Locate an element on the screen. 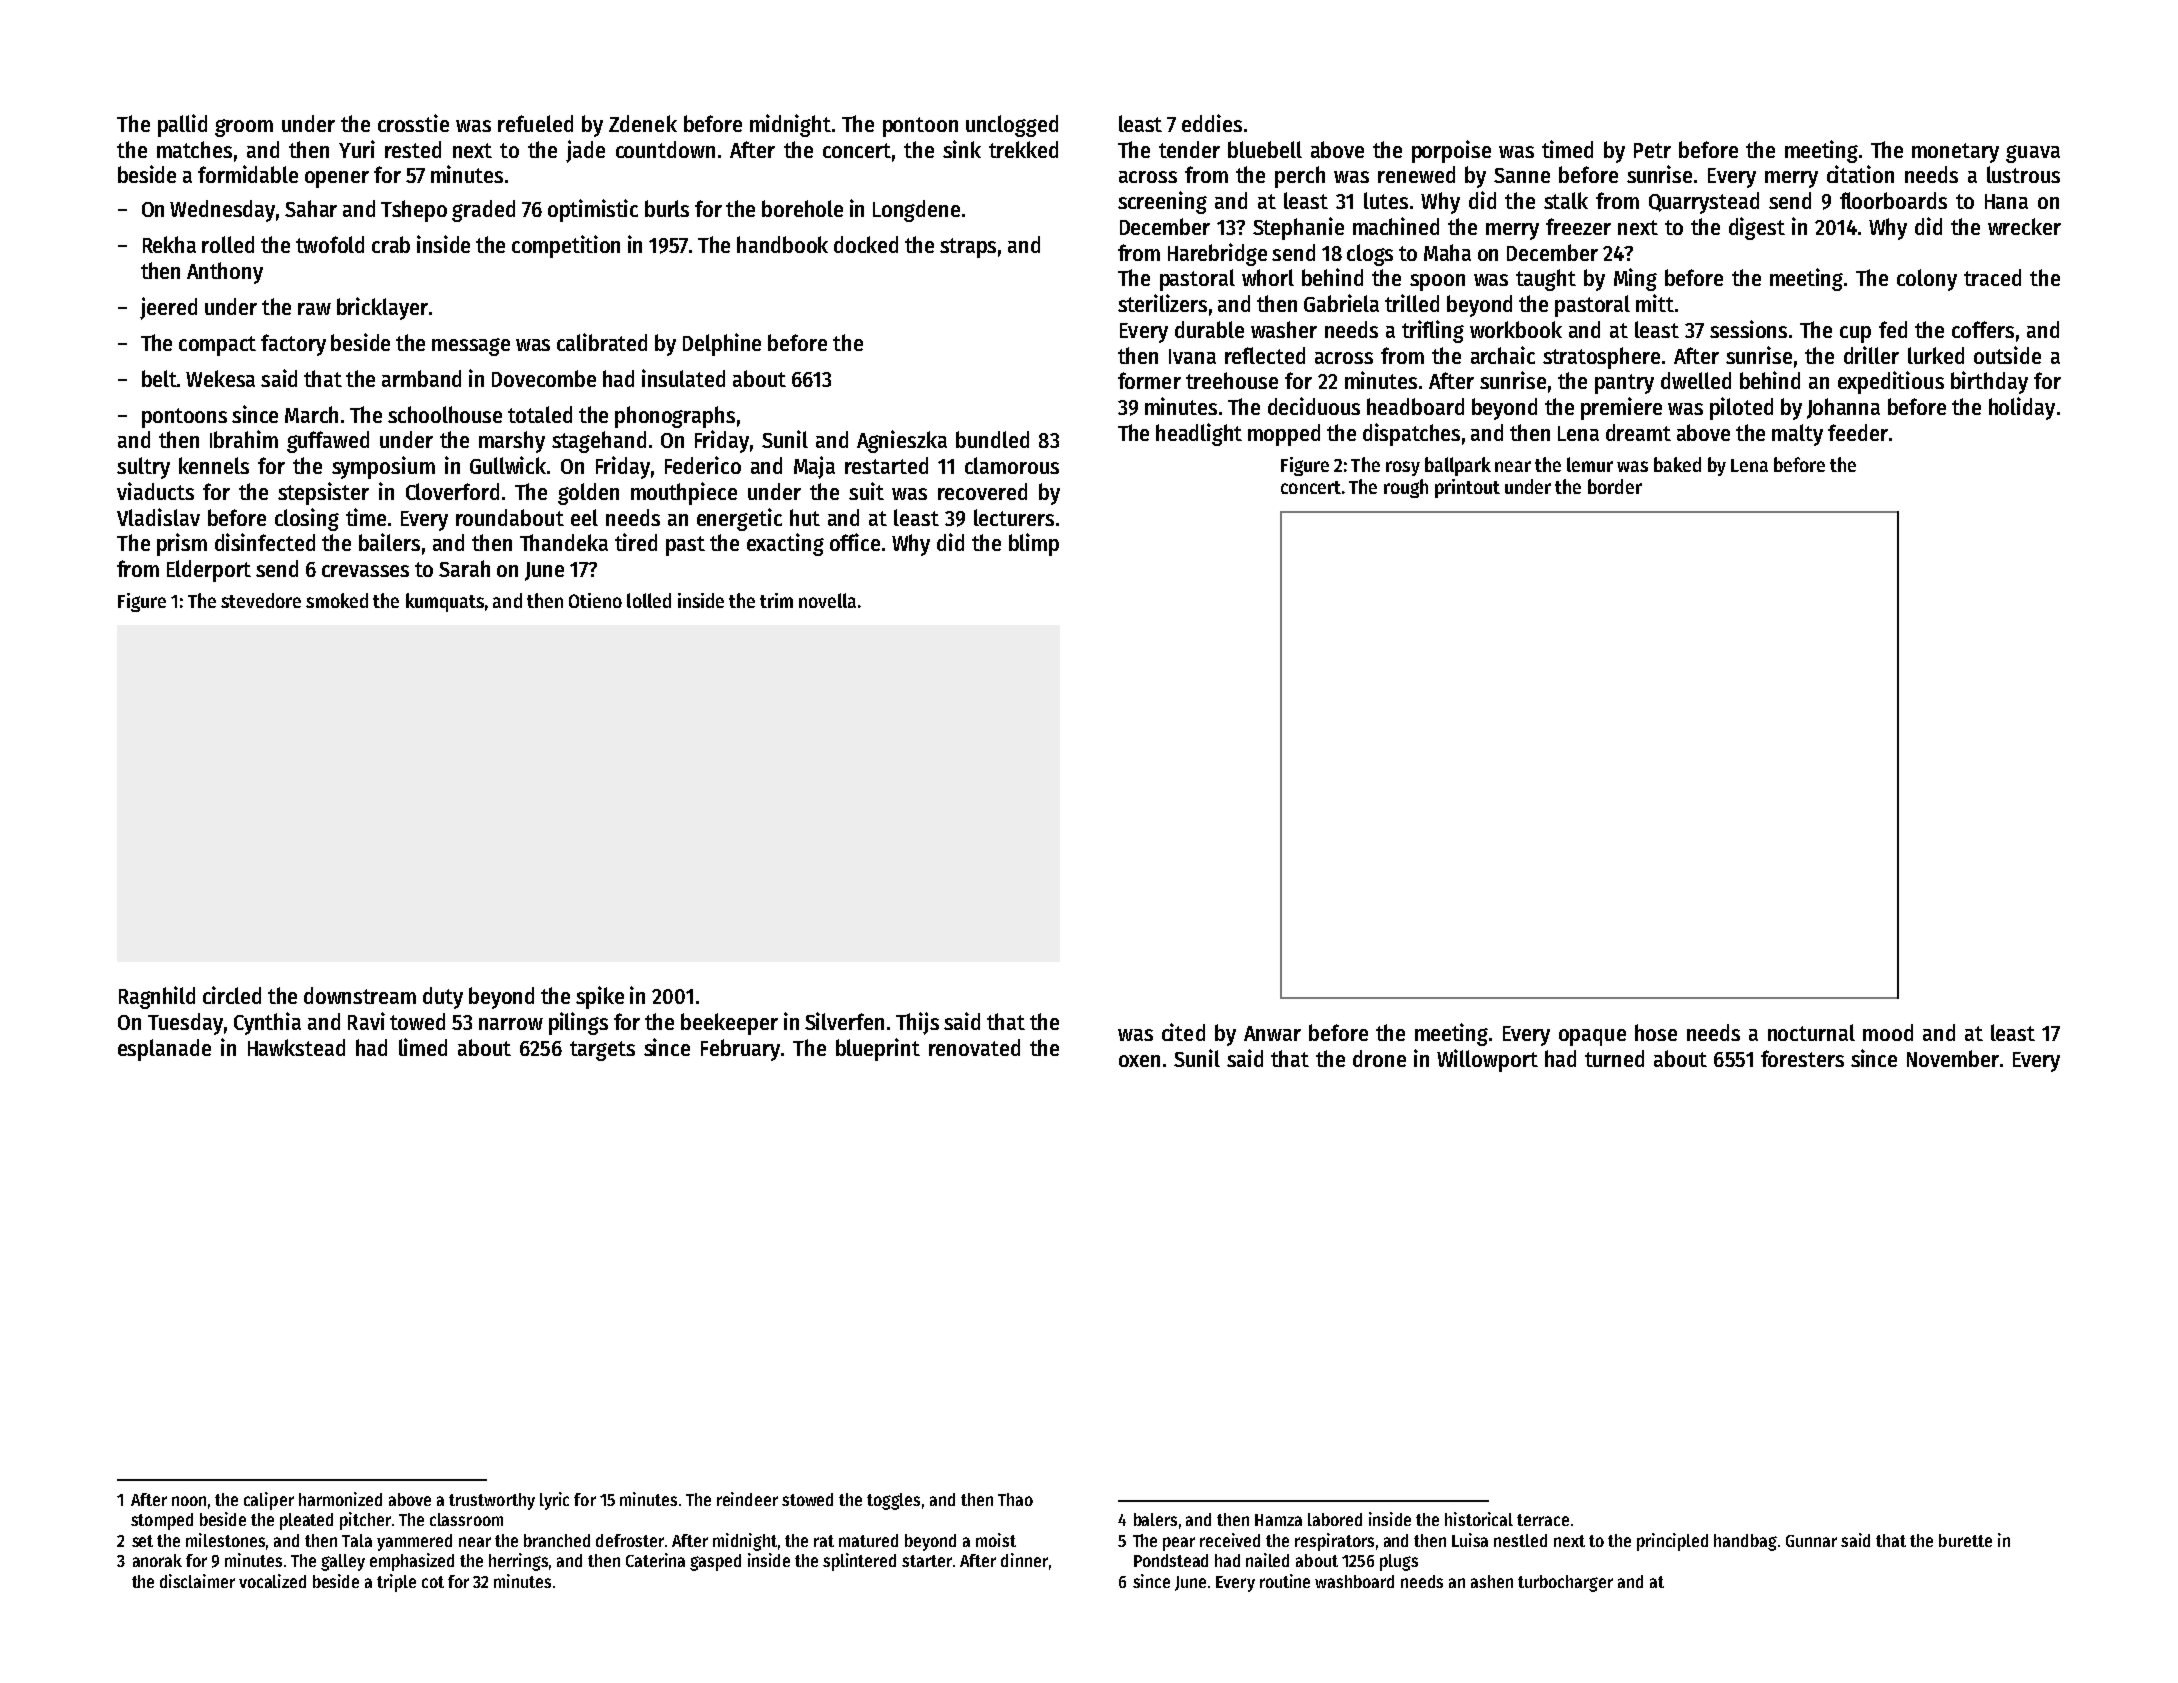 The image size is (2178, 1683). sterilizers is located at coordinates (1162, 303).
